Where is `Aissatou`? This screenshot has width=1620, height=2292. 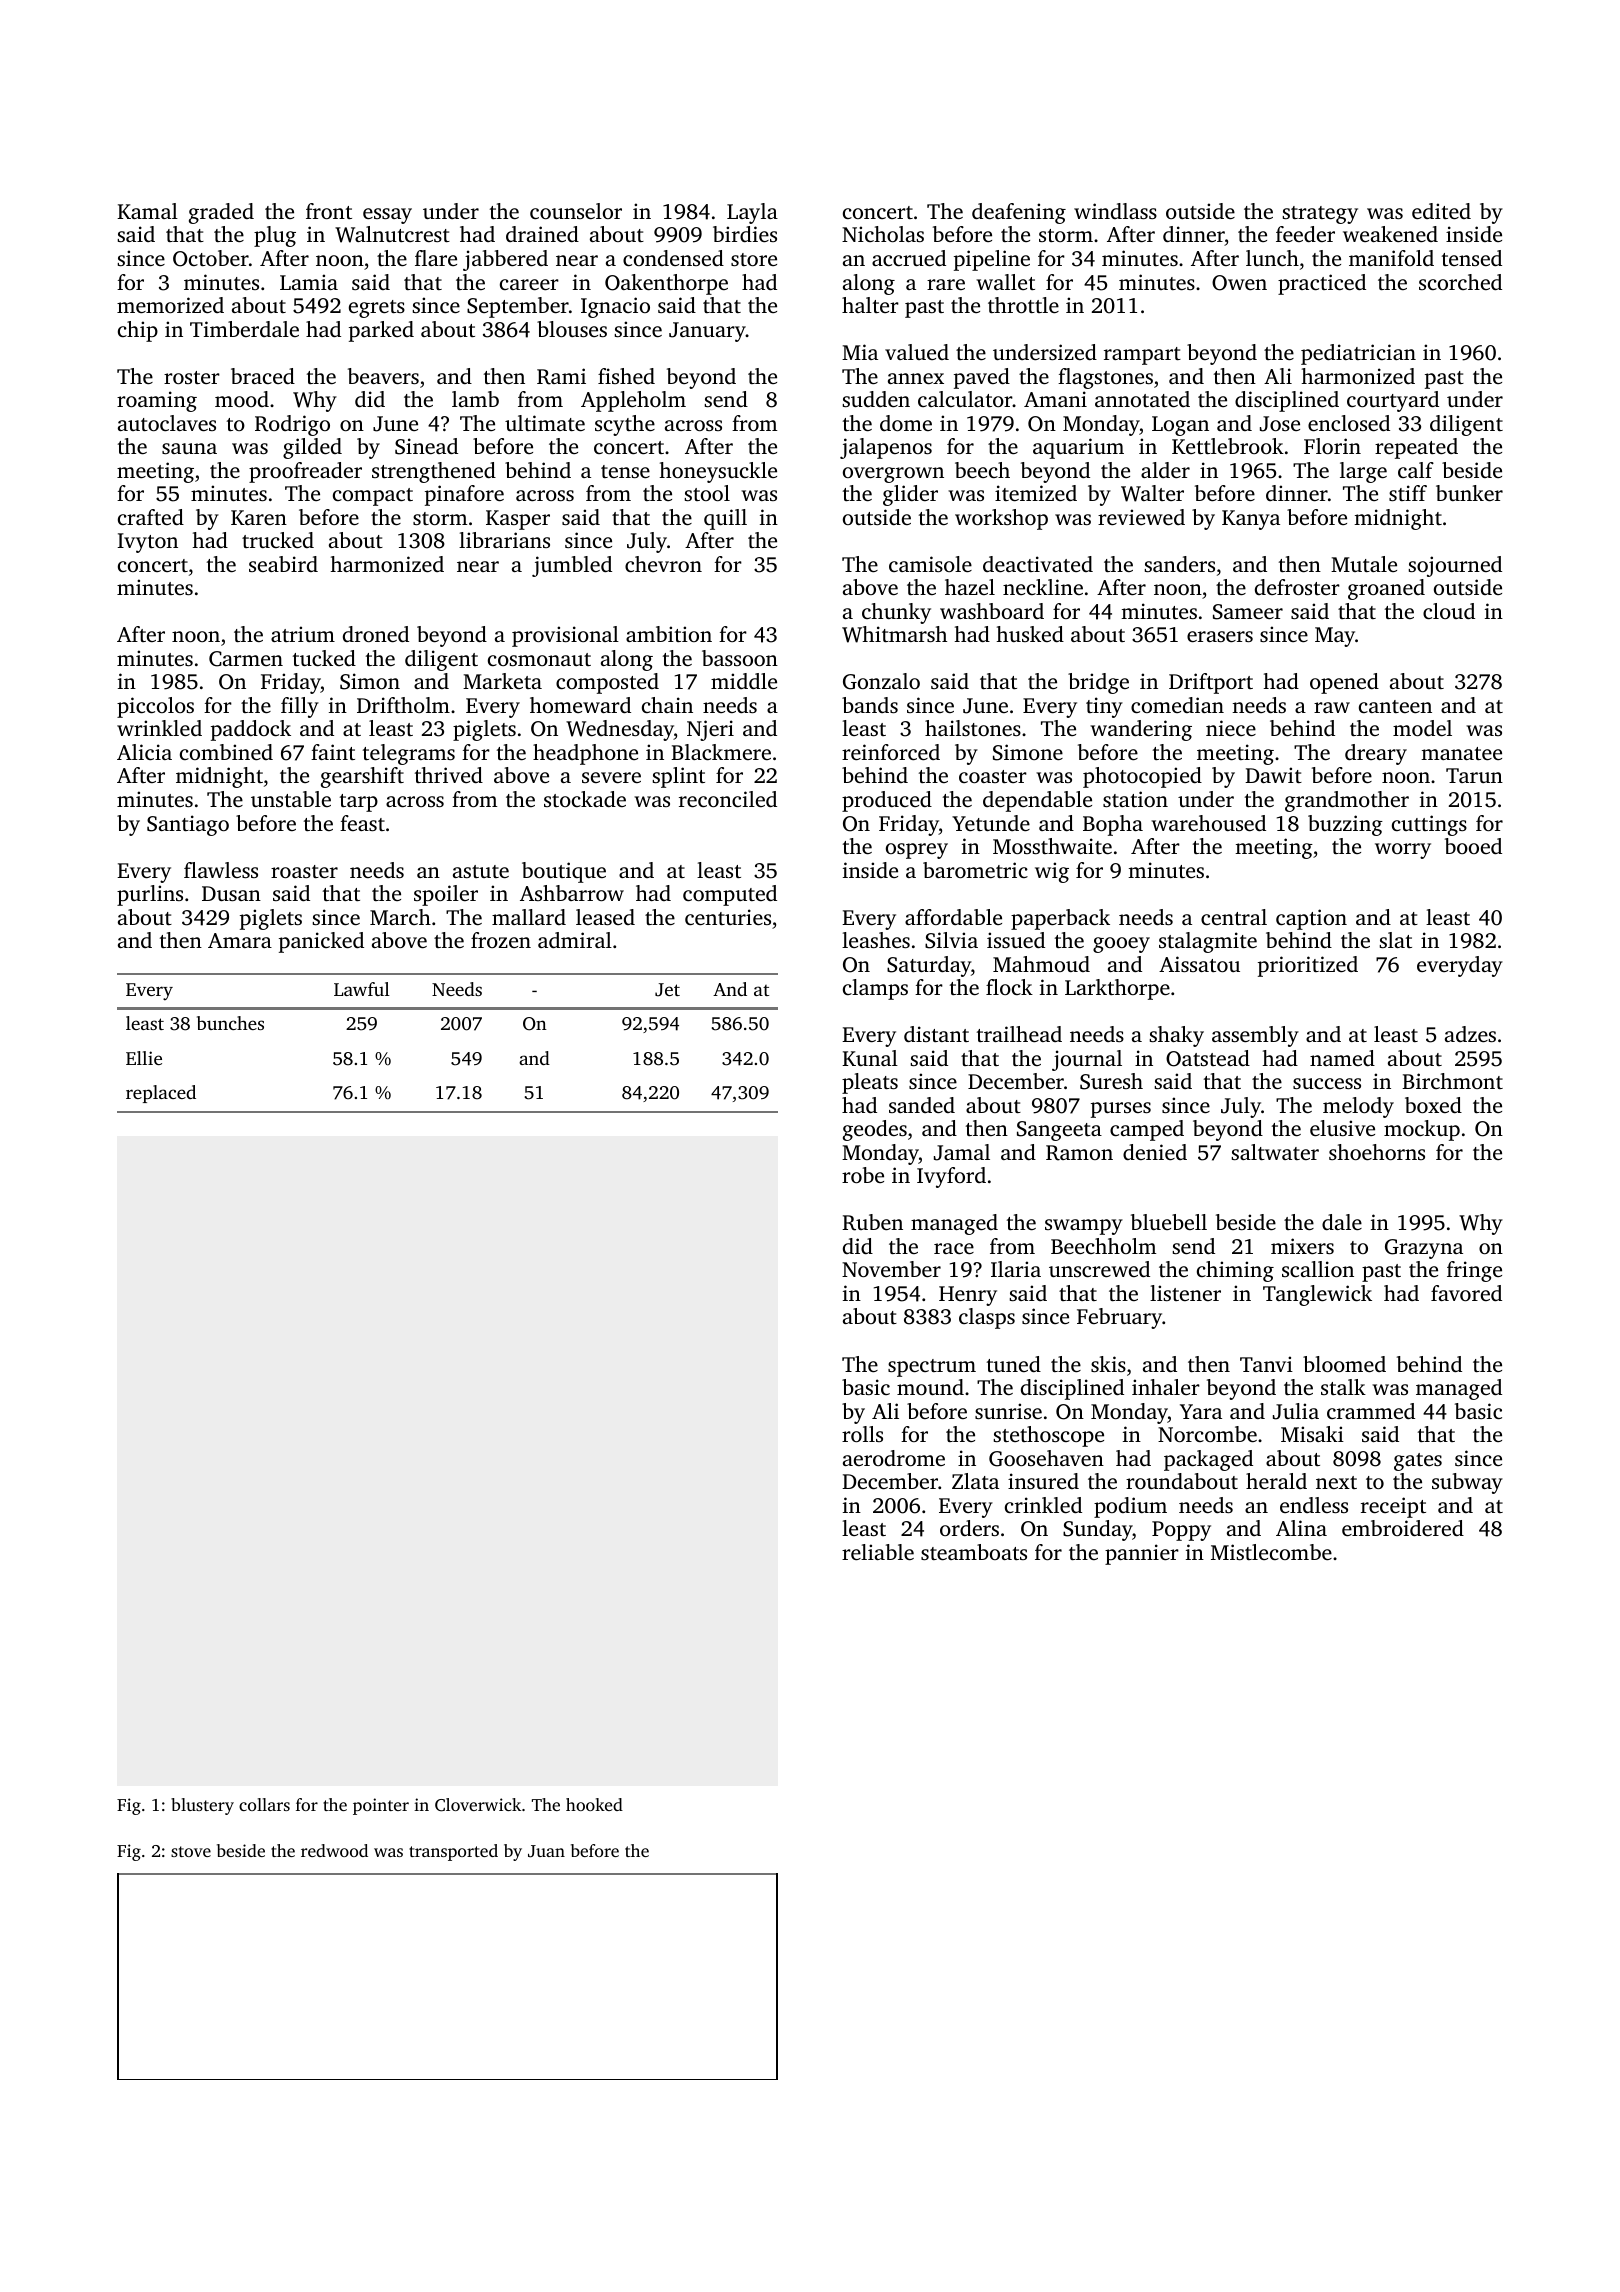 Aissatou is located at coordinates (1199, 964).
